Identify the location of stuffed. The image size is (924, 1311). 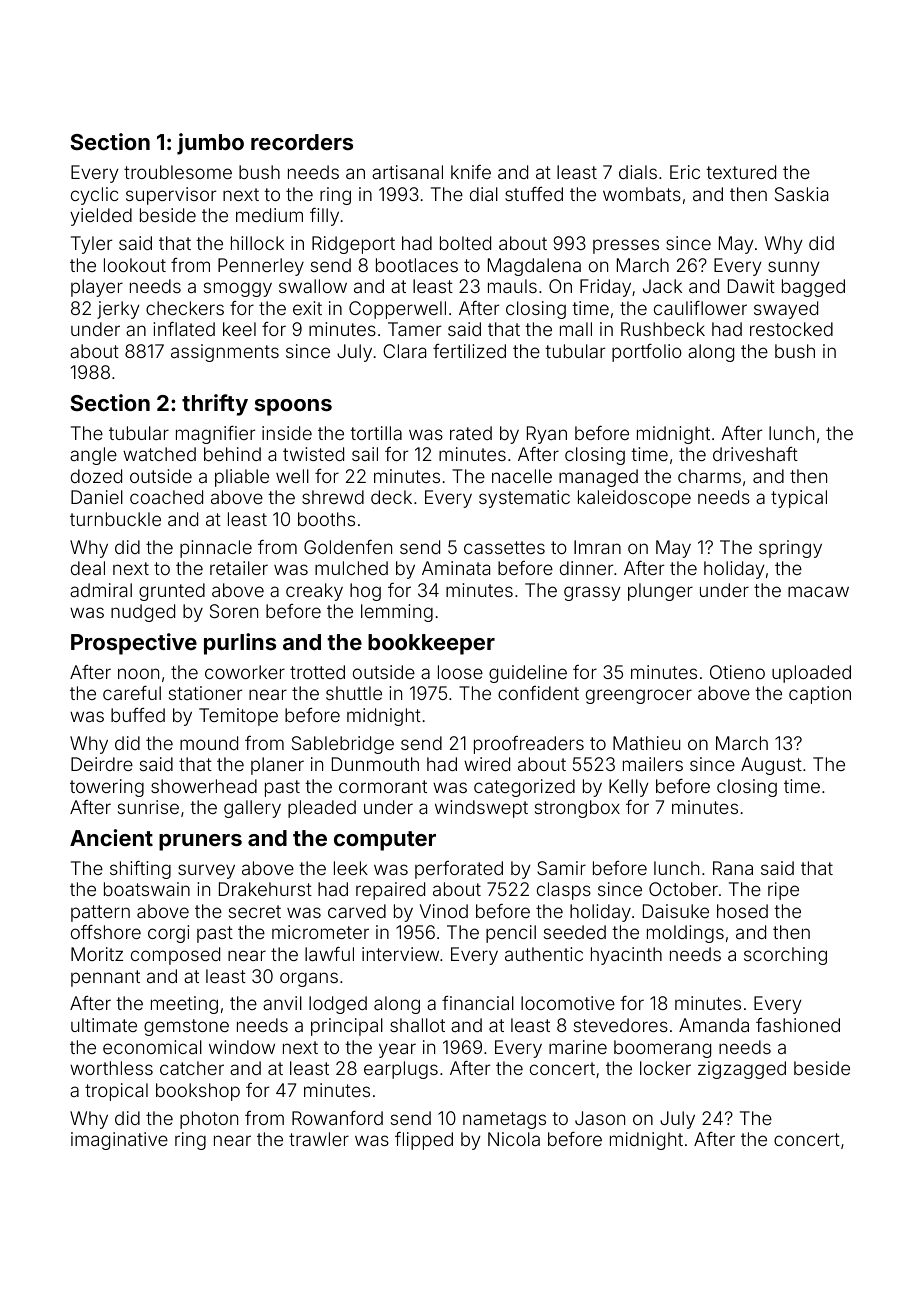
(534, 194).
